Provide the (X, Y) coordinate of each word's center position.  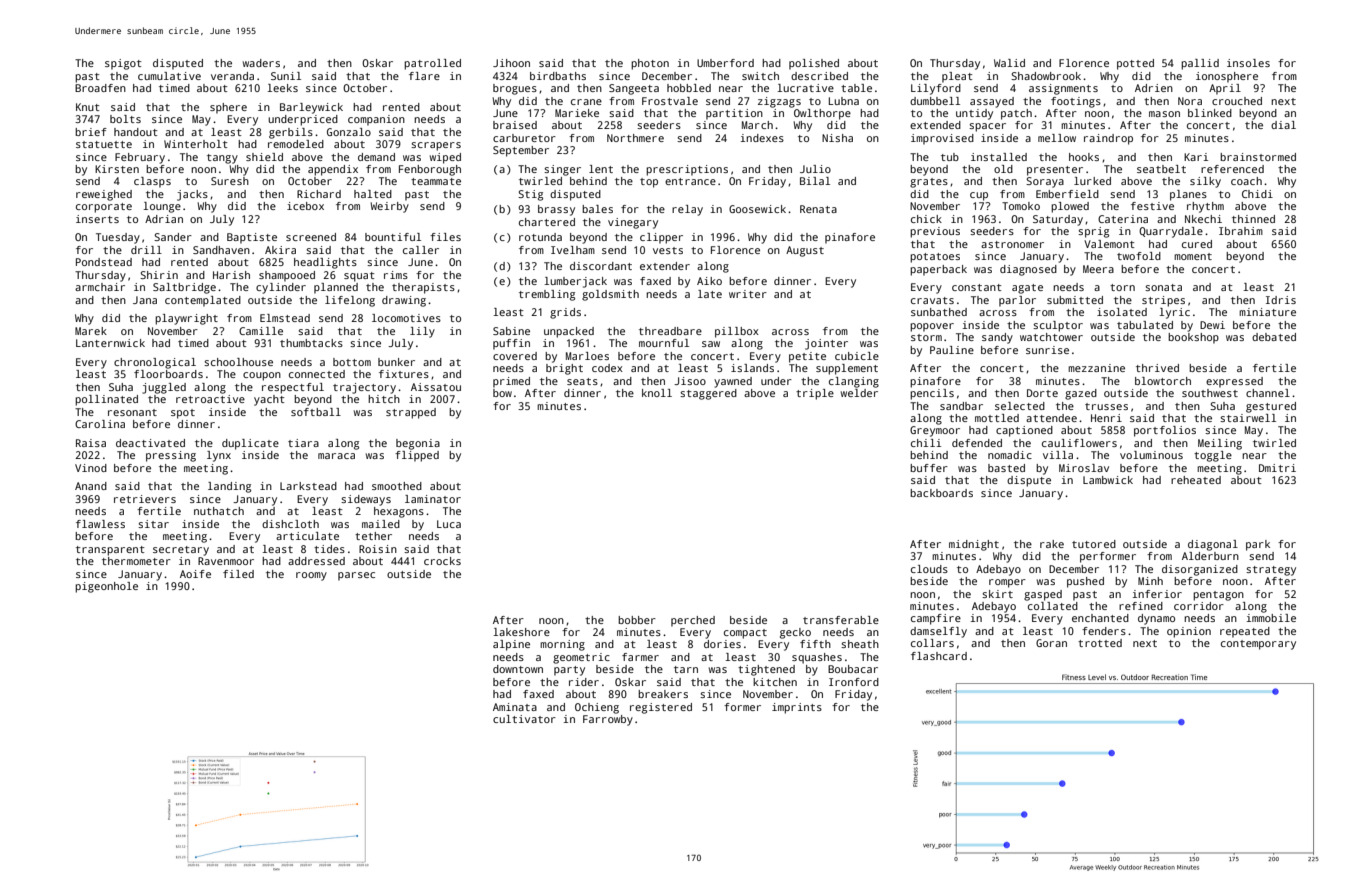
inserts (97, 219)
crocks (442, 561)
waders (261, 63)
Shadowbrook (1046, 76)
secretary (181, 551)
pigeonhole (106, 587)
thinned (1253, 219)
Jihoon (511, 63)
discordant (601, 266)
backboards (941, 493)
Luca (449, 524)
